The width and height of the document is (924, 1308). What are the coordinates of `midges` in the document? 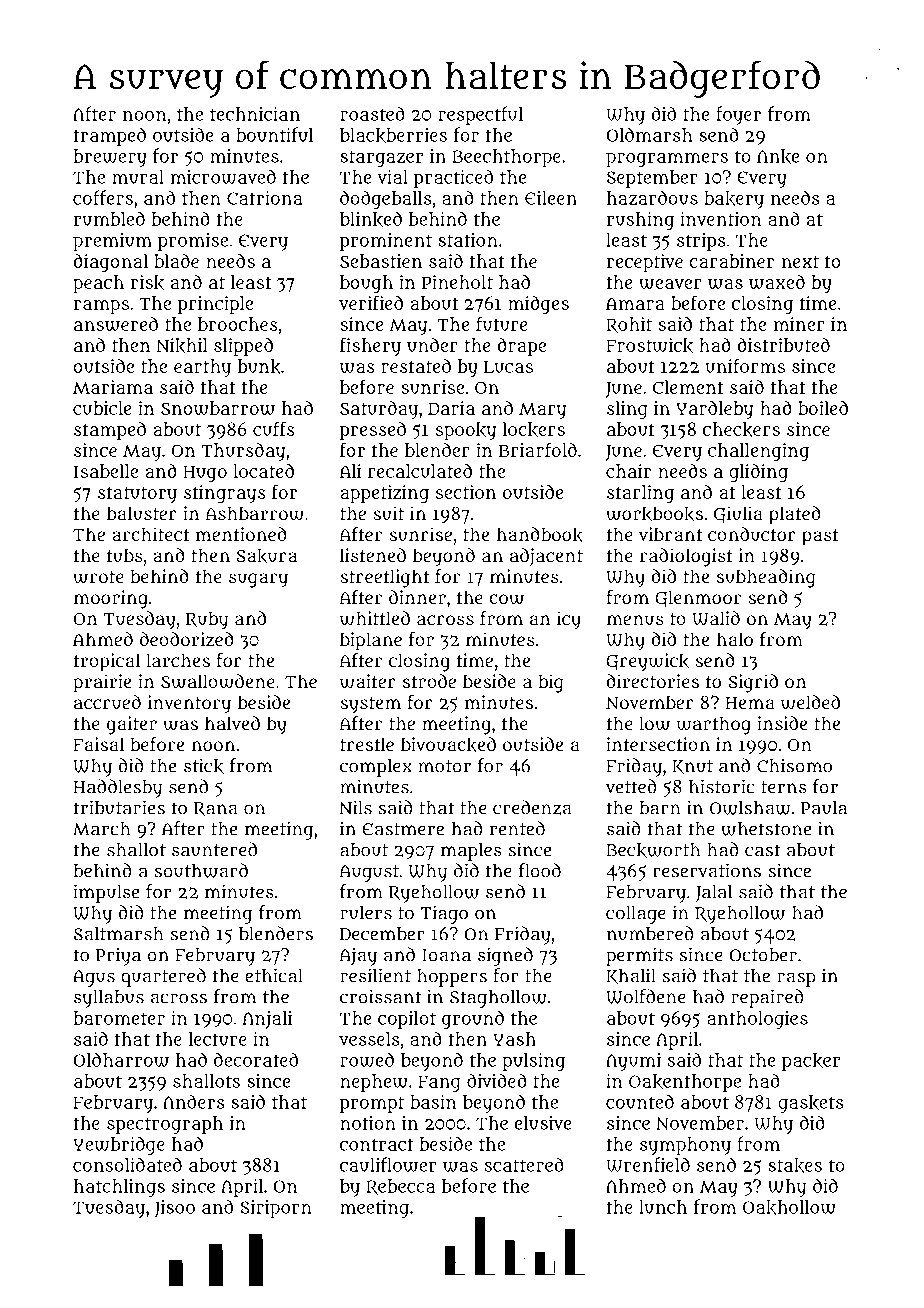 It's located at (538, 305).
